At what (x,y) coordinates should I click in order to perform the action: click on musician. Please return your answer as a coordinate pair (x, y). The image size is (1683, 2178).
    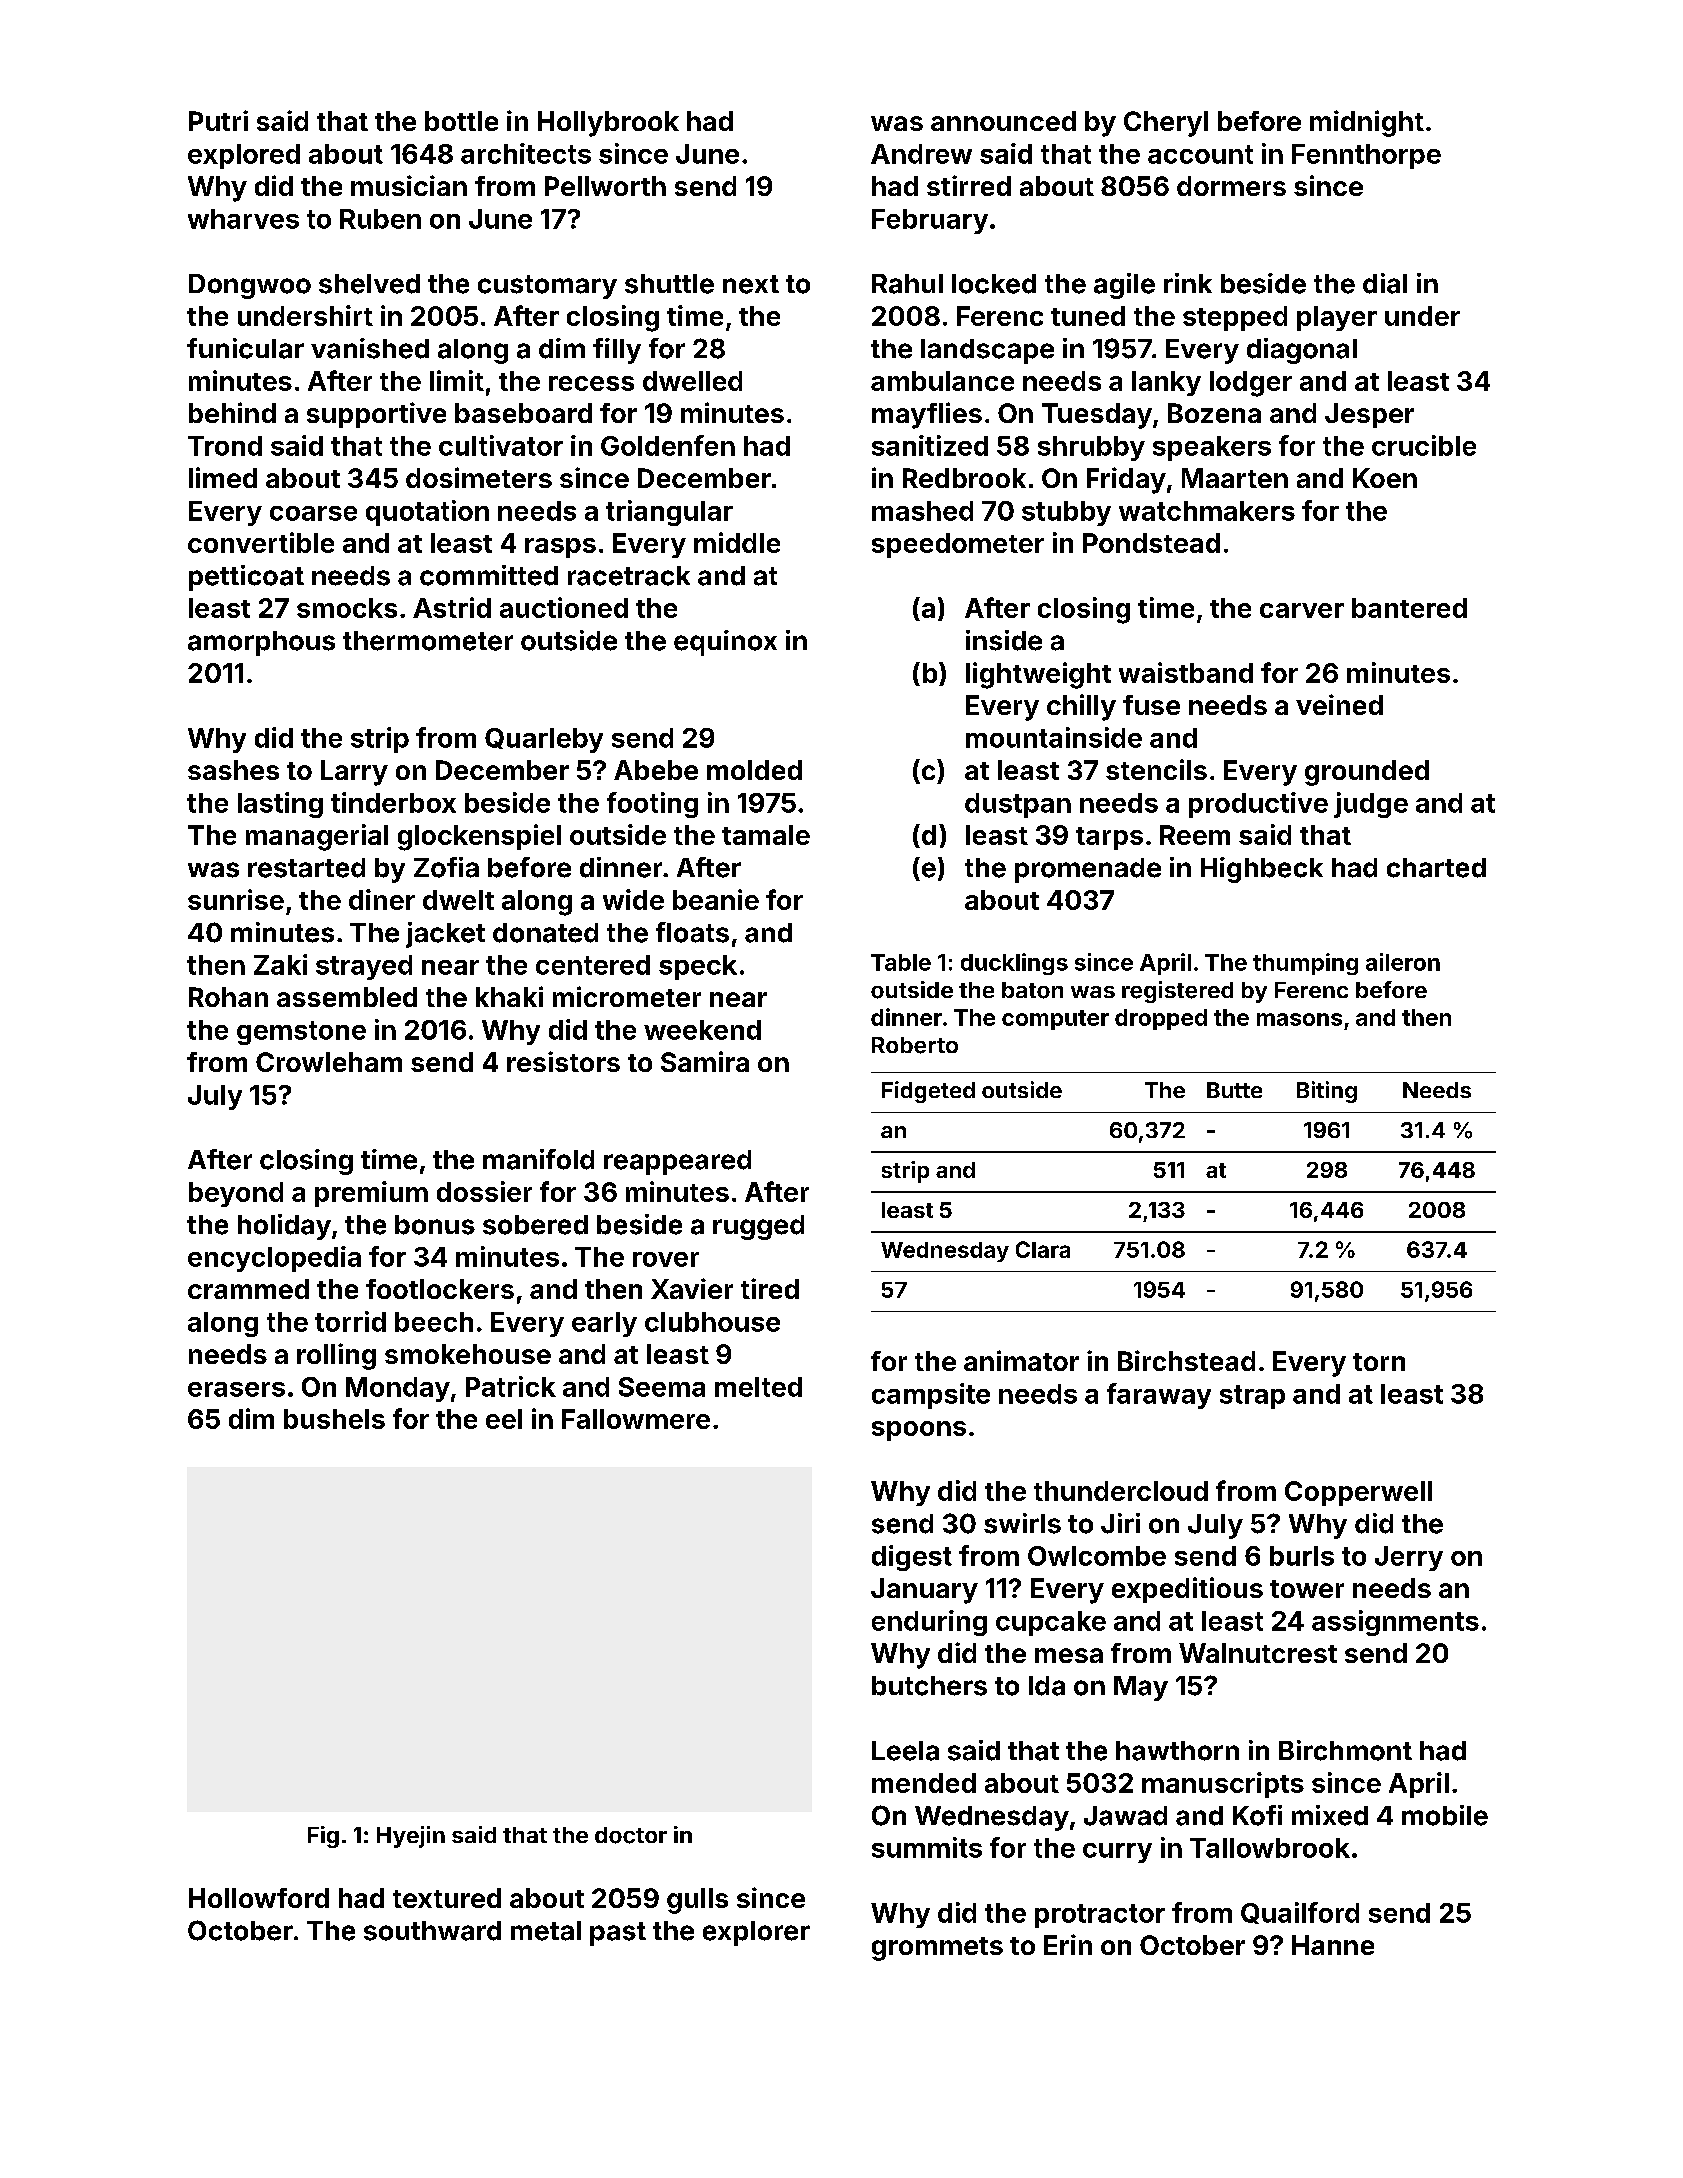
    Looking at the image, I should click on (409, 185).
